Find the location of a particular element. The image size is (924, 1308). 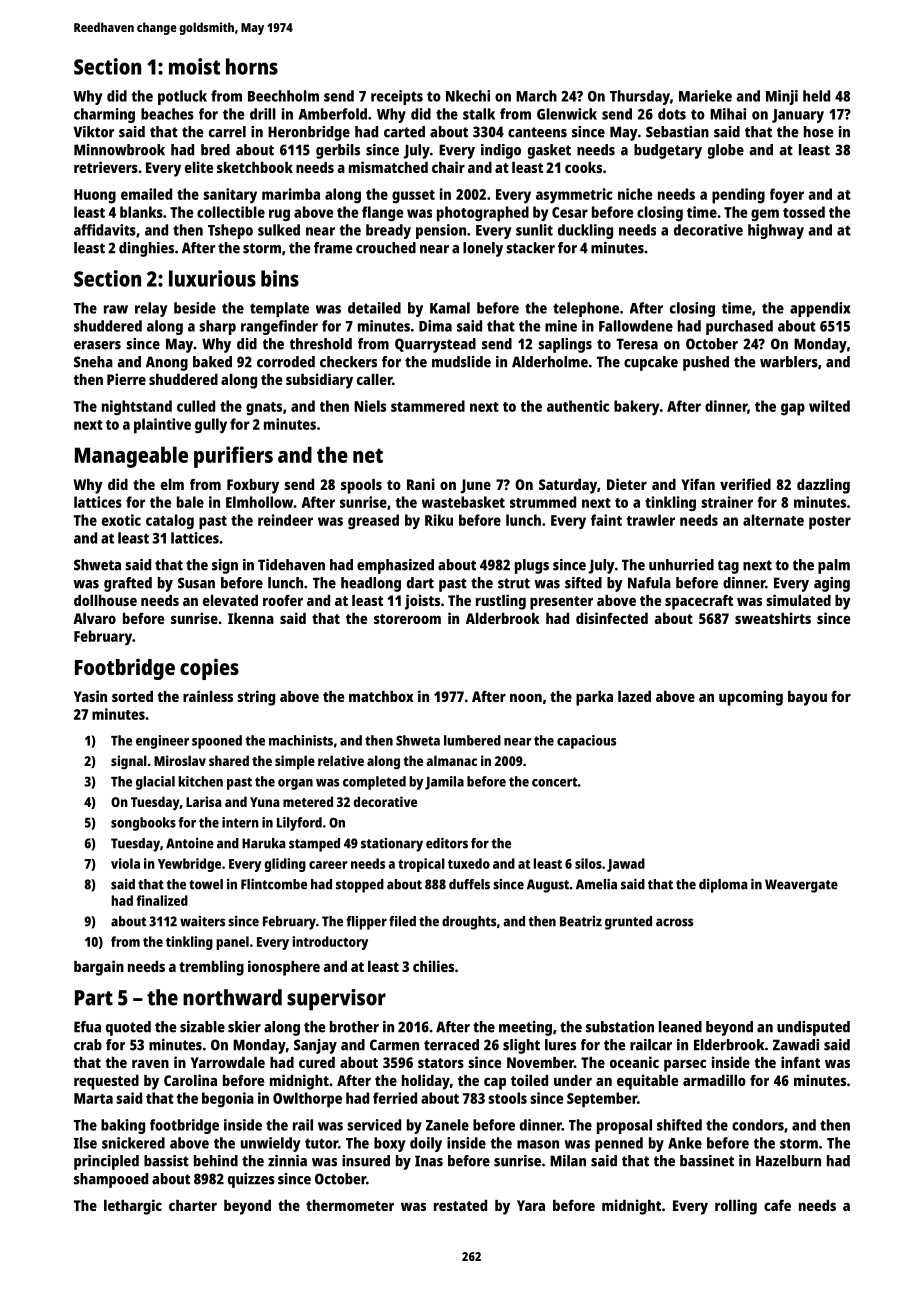

Carolina is located at coordinates (190, 1080).
